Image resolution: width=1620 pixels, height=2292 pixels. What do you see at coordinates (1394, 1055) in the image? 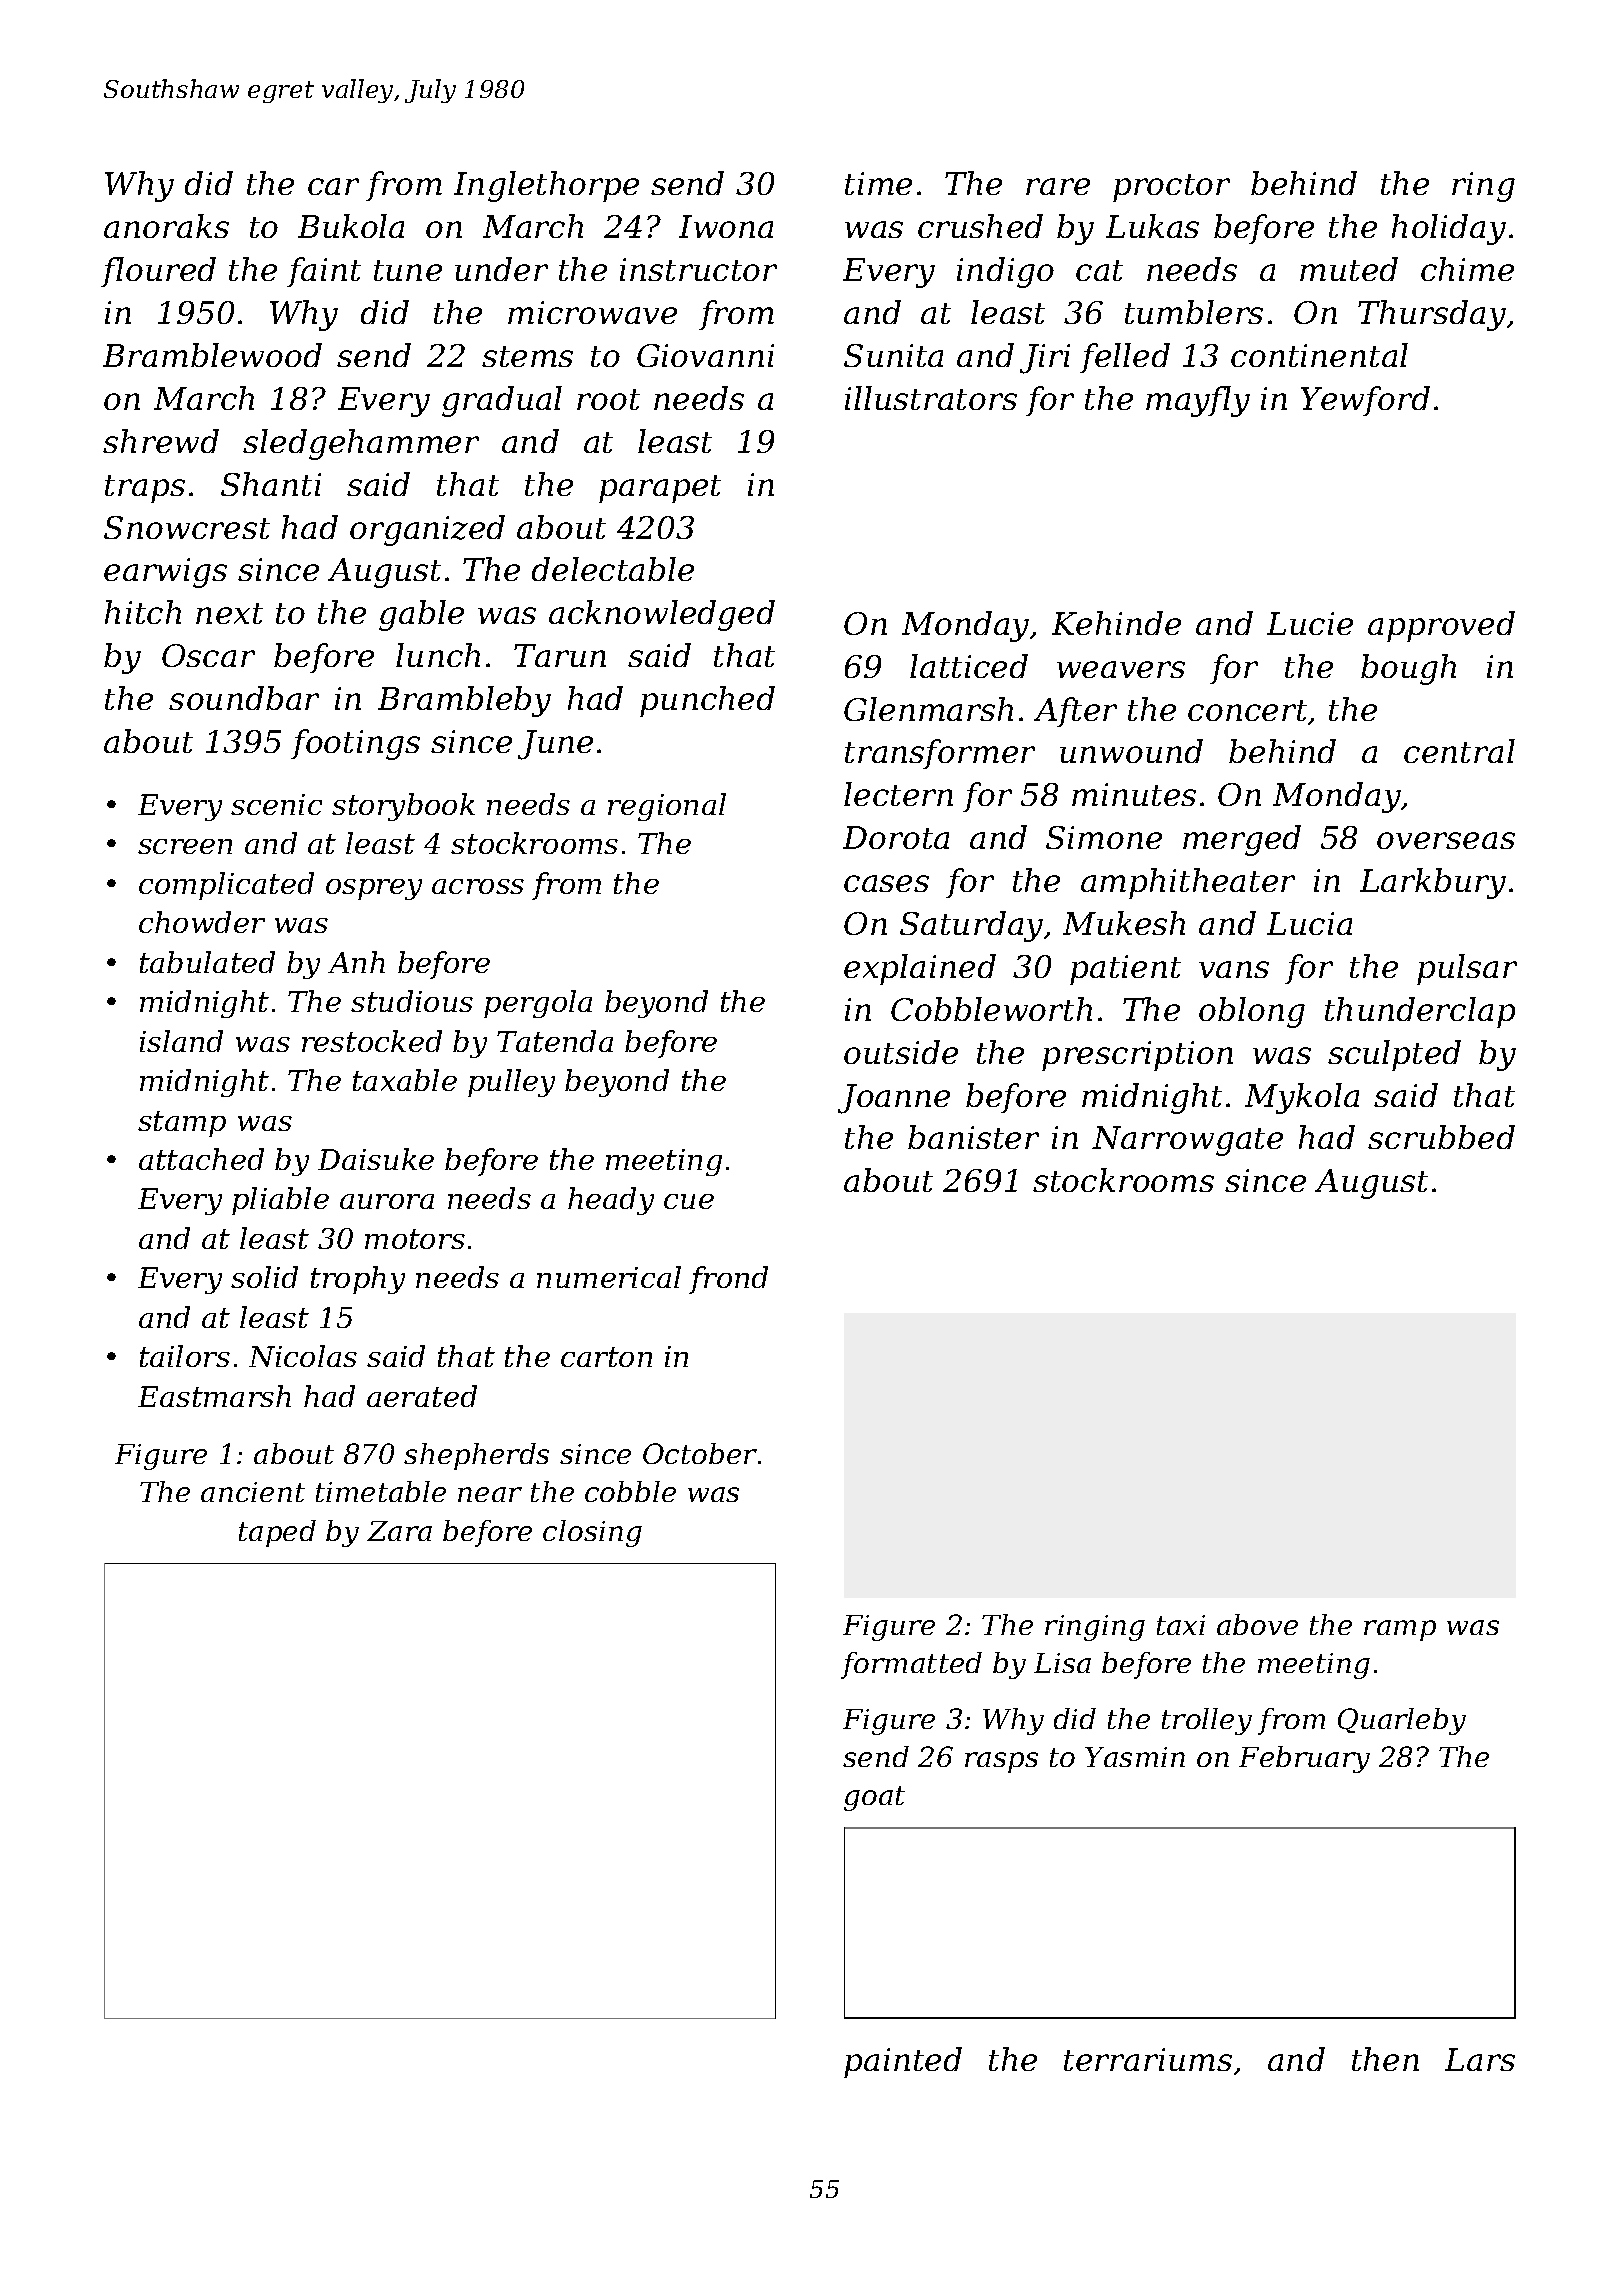
I see `sculpted` at bounding box center [1394, 1055].
